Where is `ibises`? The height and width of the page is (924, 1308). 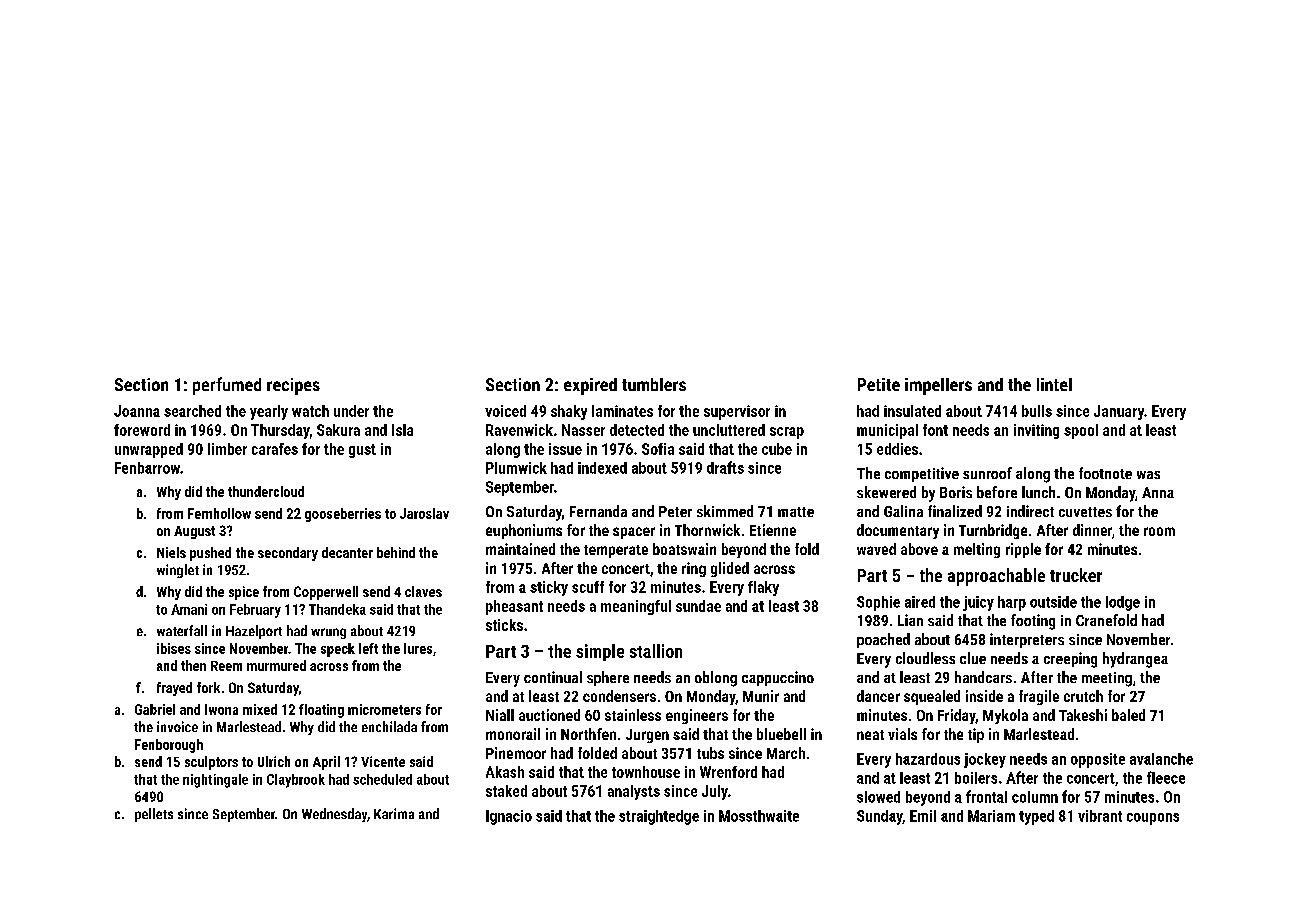
ibises is located at coordinates (174, 648).
